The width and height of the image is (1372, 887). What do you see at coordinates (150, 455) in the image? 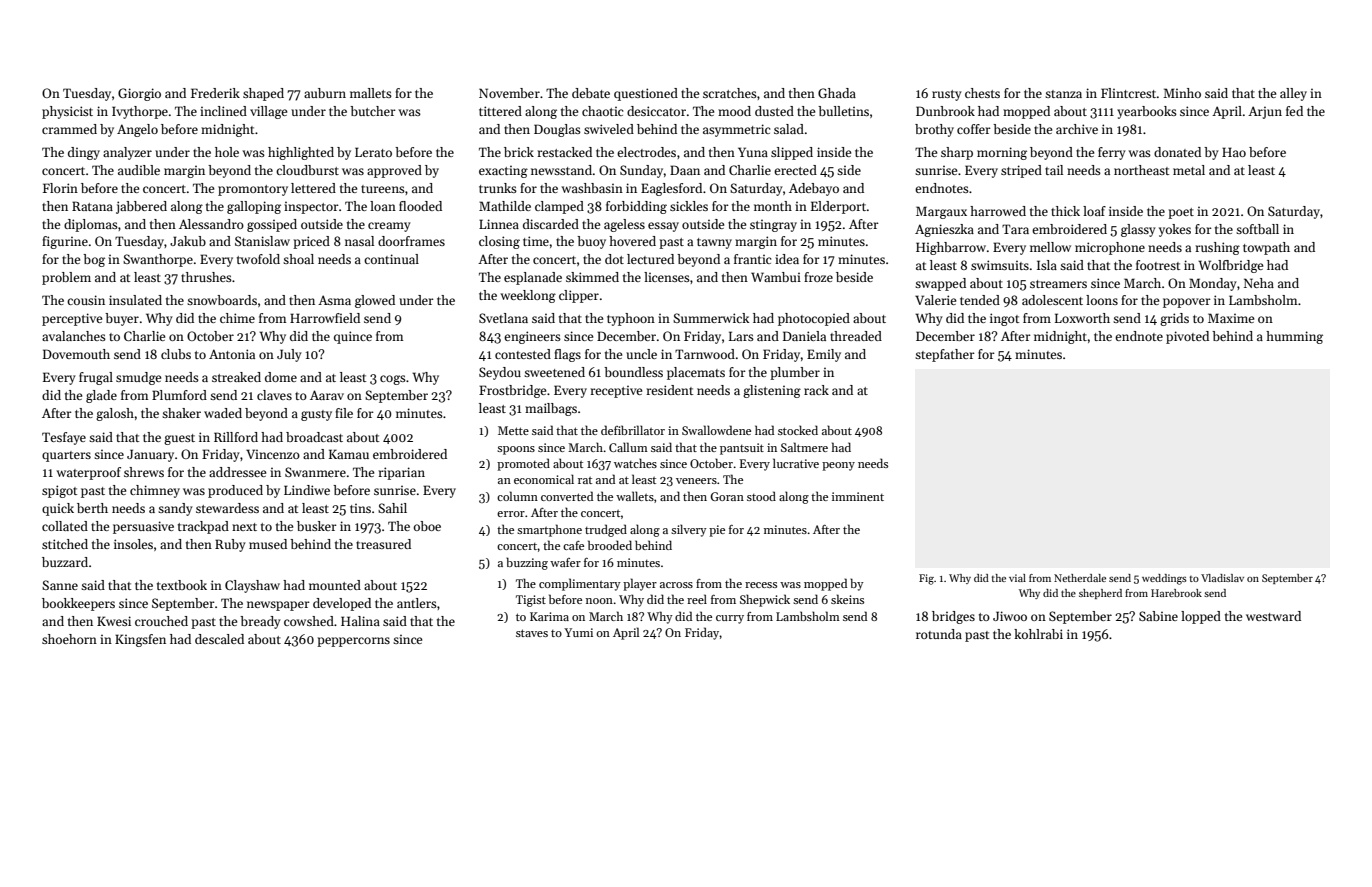
I see `January` at bounding box center [150, 455].
